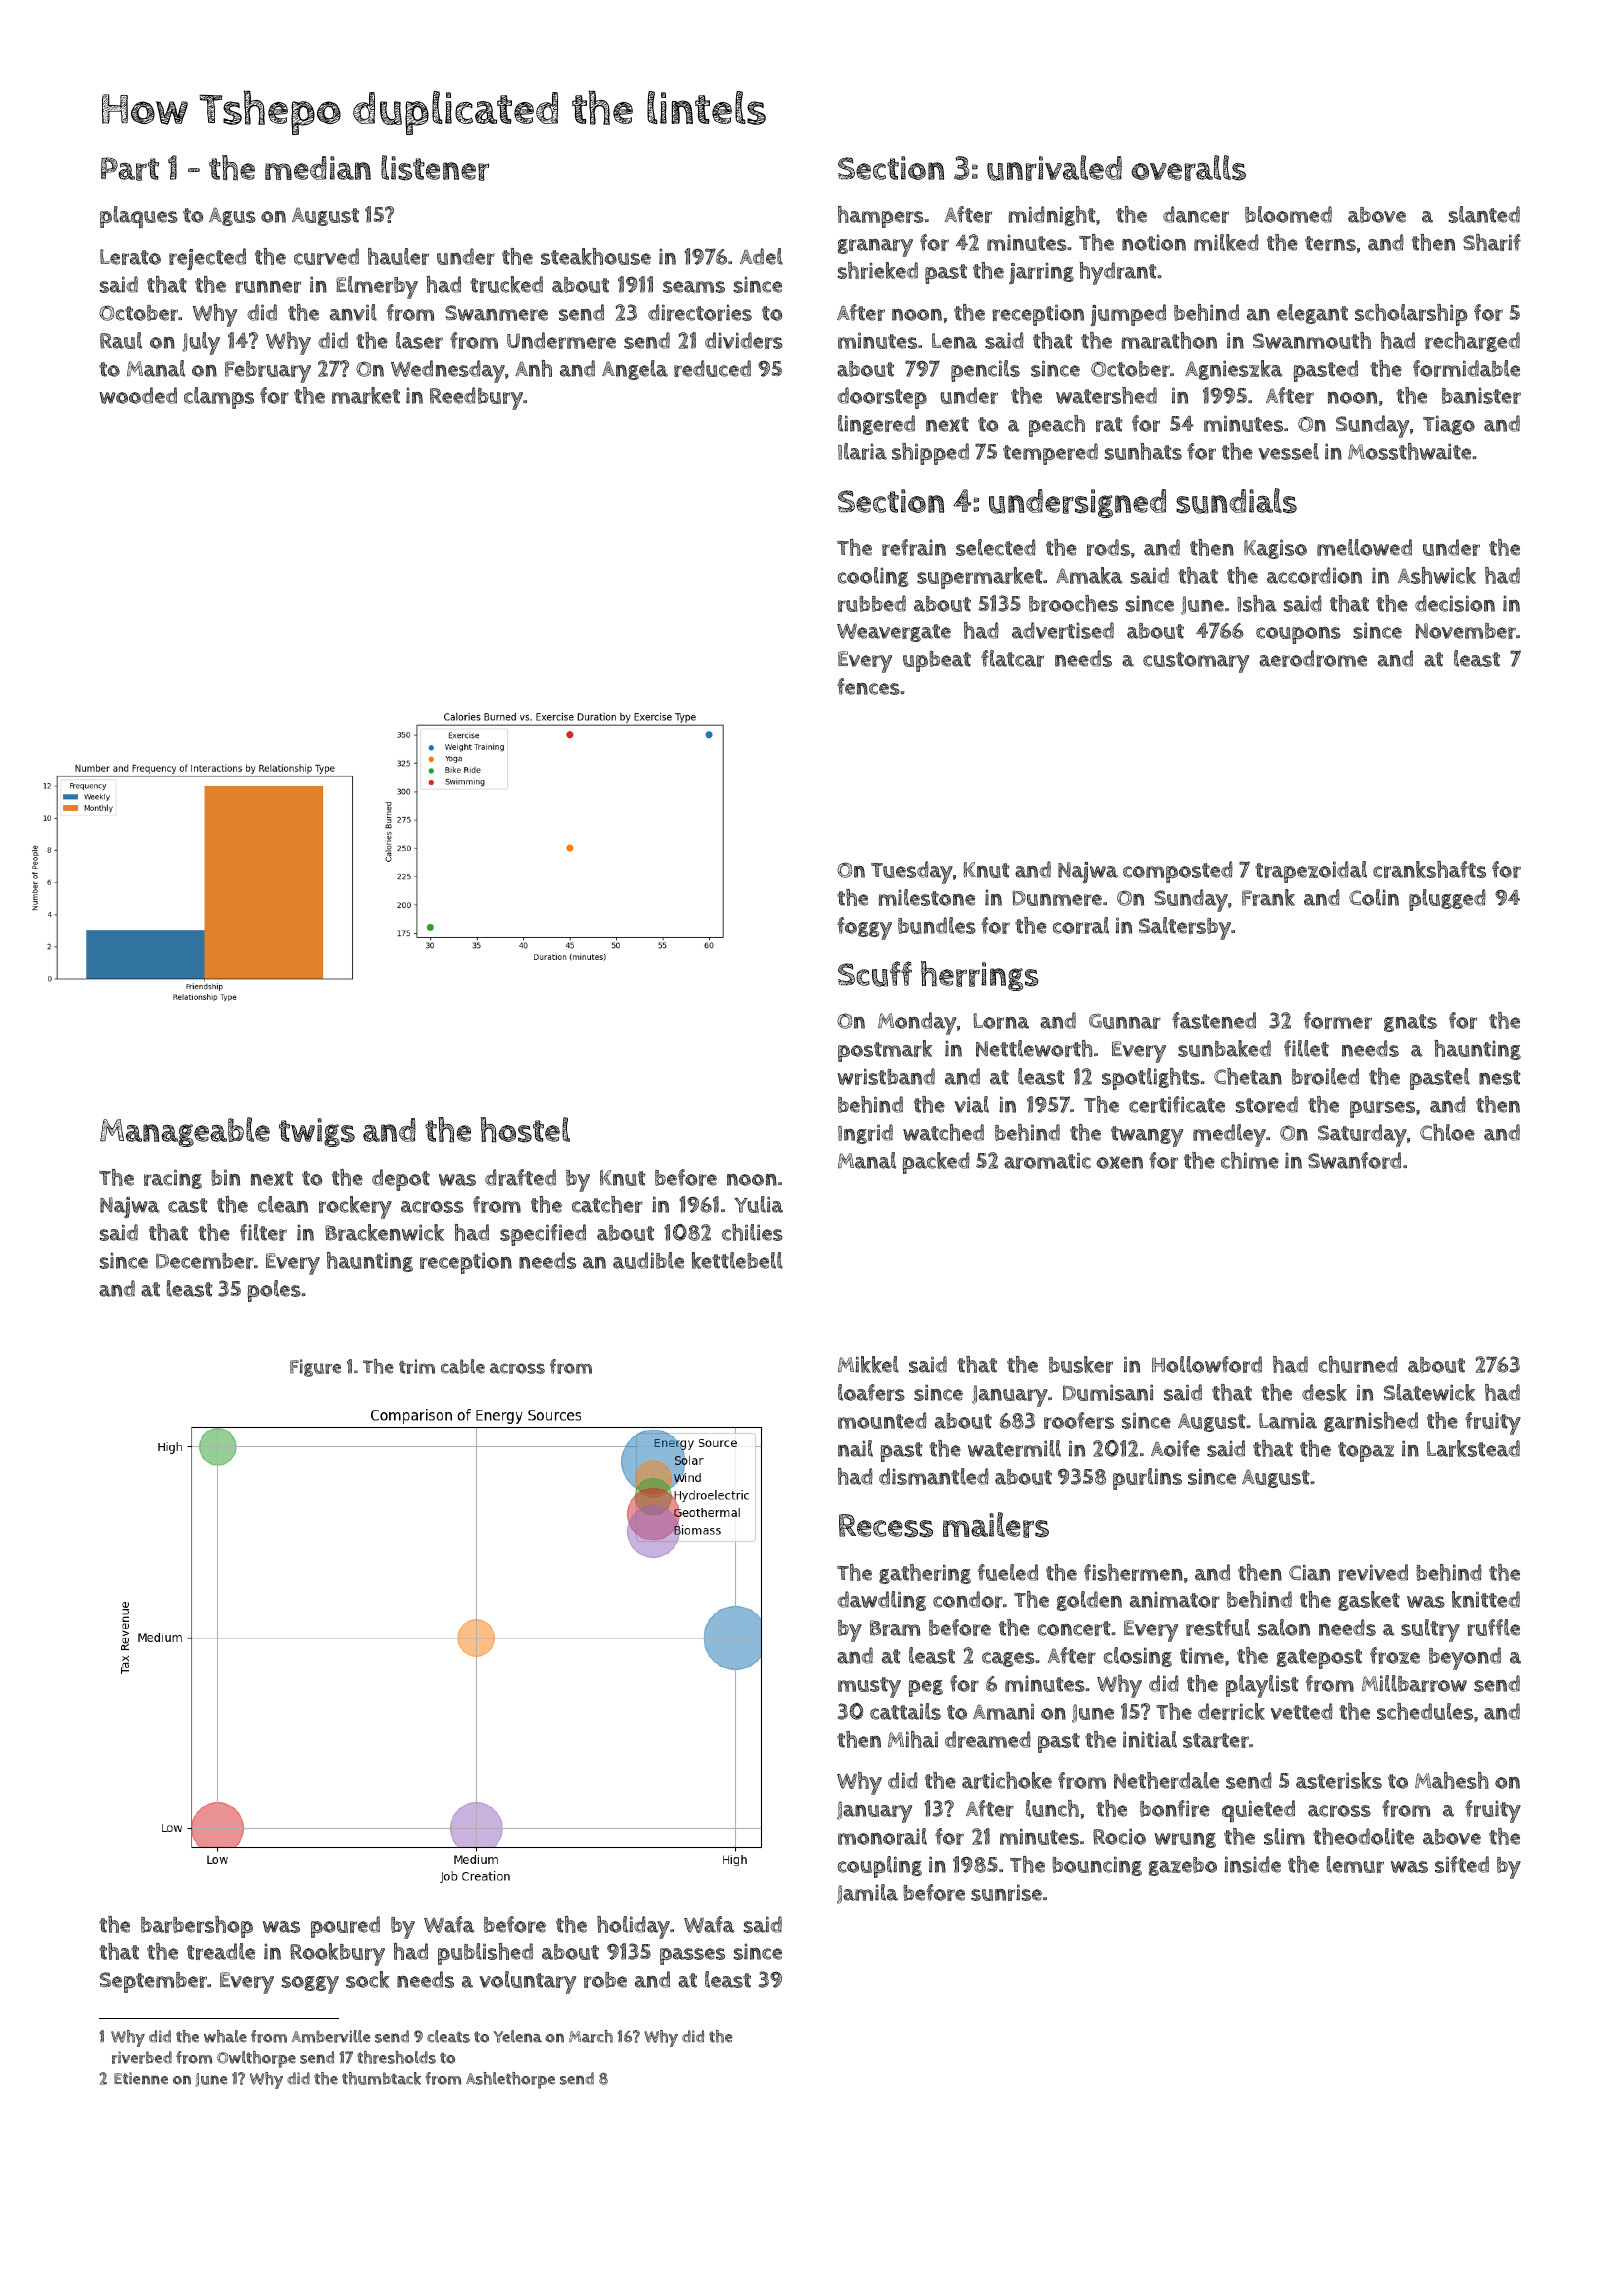 This screenshot has width=1620, height=2292. I want to click on hostel, so click(525, 1130).
